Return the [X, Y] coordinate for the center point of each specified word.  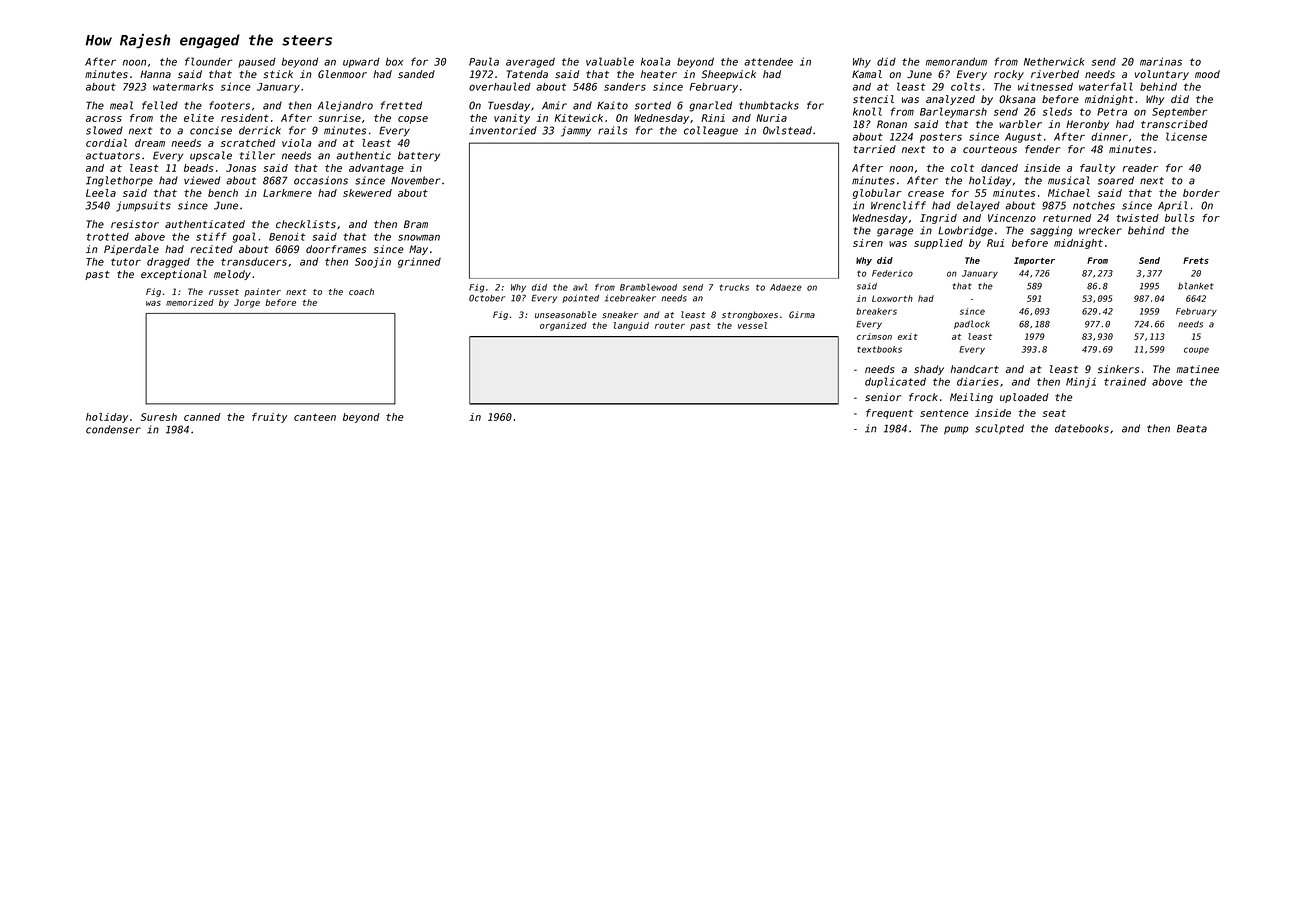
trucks [734, 287]
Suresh [159, 417]
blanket [1196, 286]
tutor [126, 262]
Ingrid [938, 219]
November [415, 180]
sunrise [340, 118]
